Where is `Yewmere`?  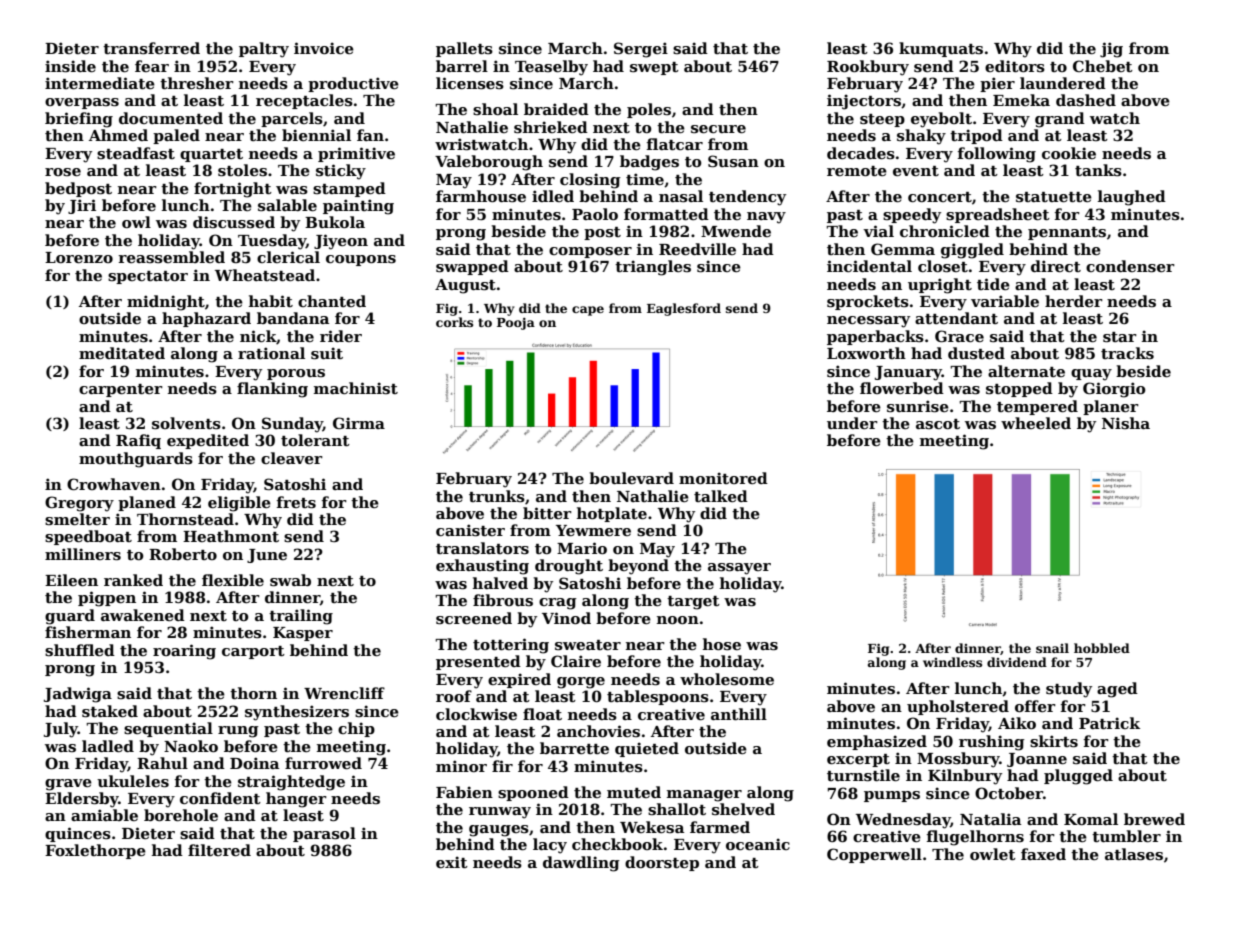 Yewmere is located at coordinates (593, 530).
